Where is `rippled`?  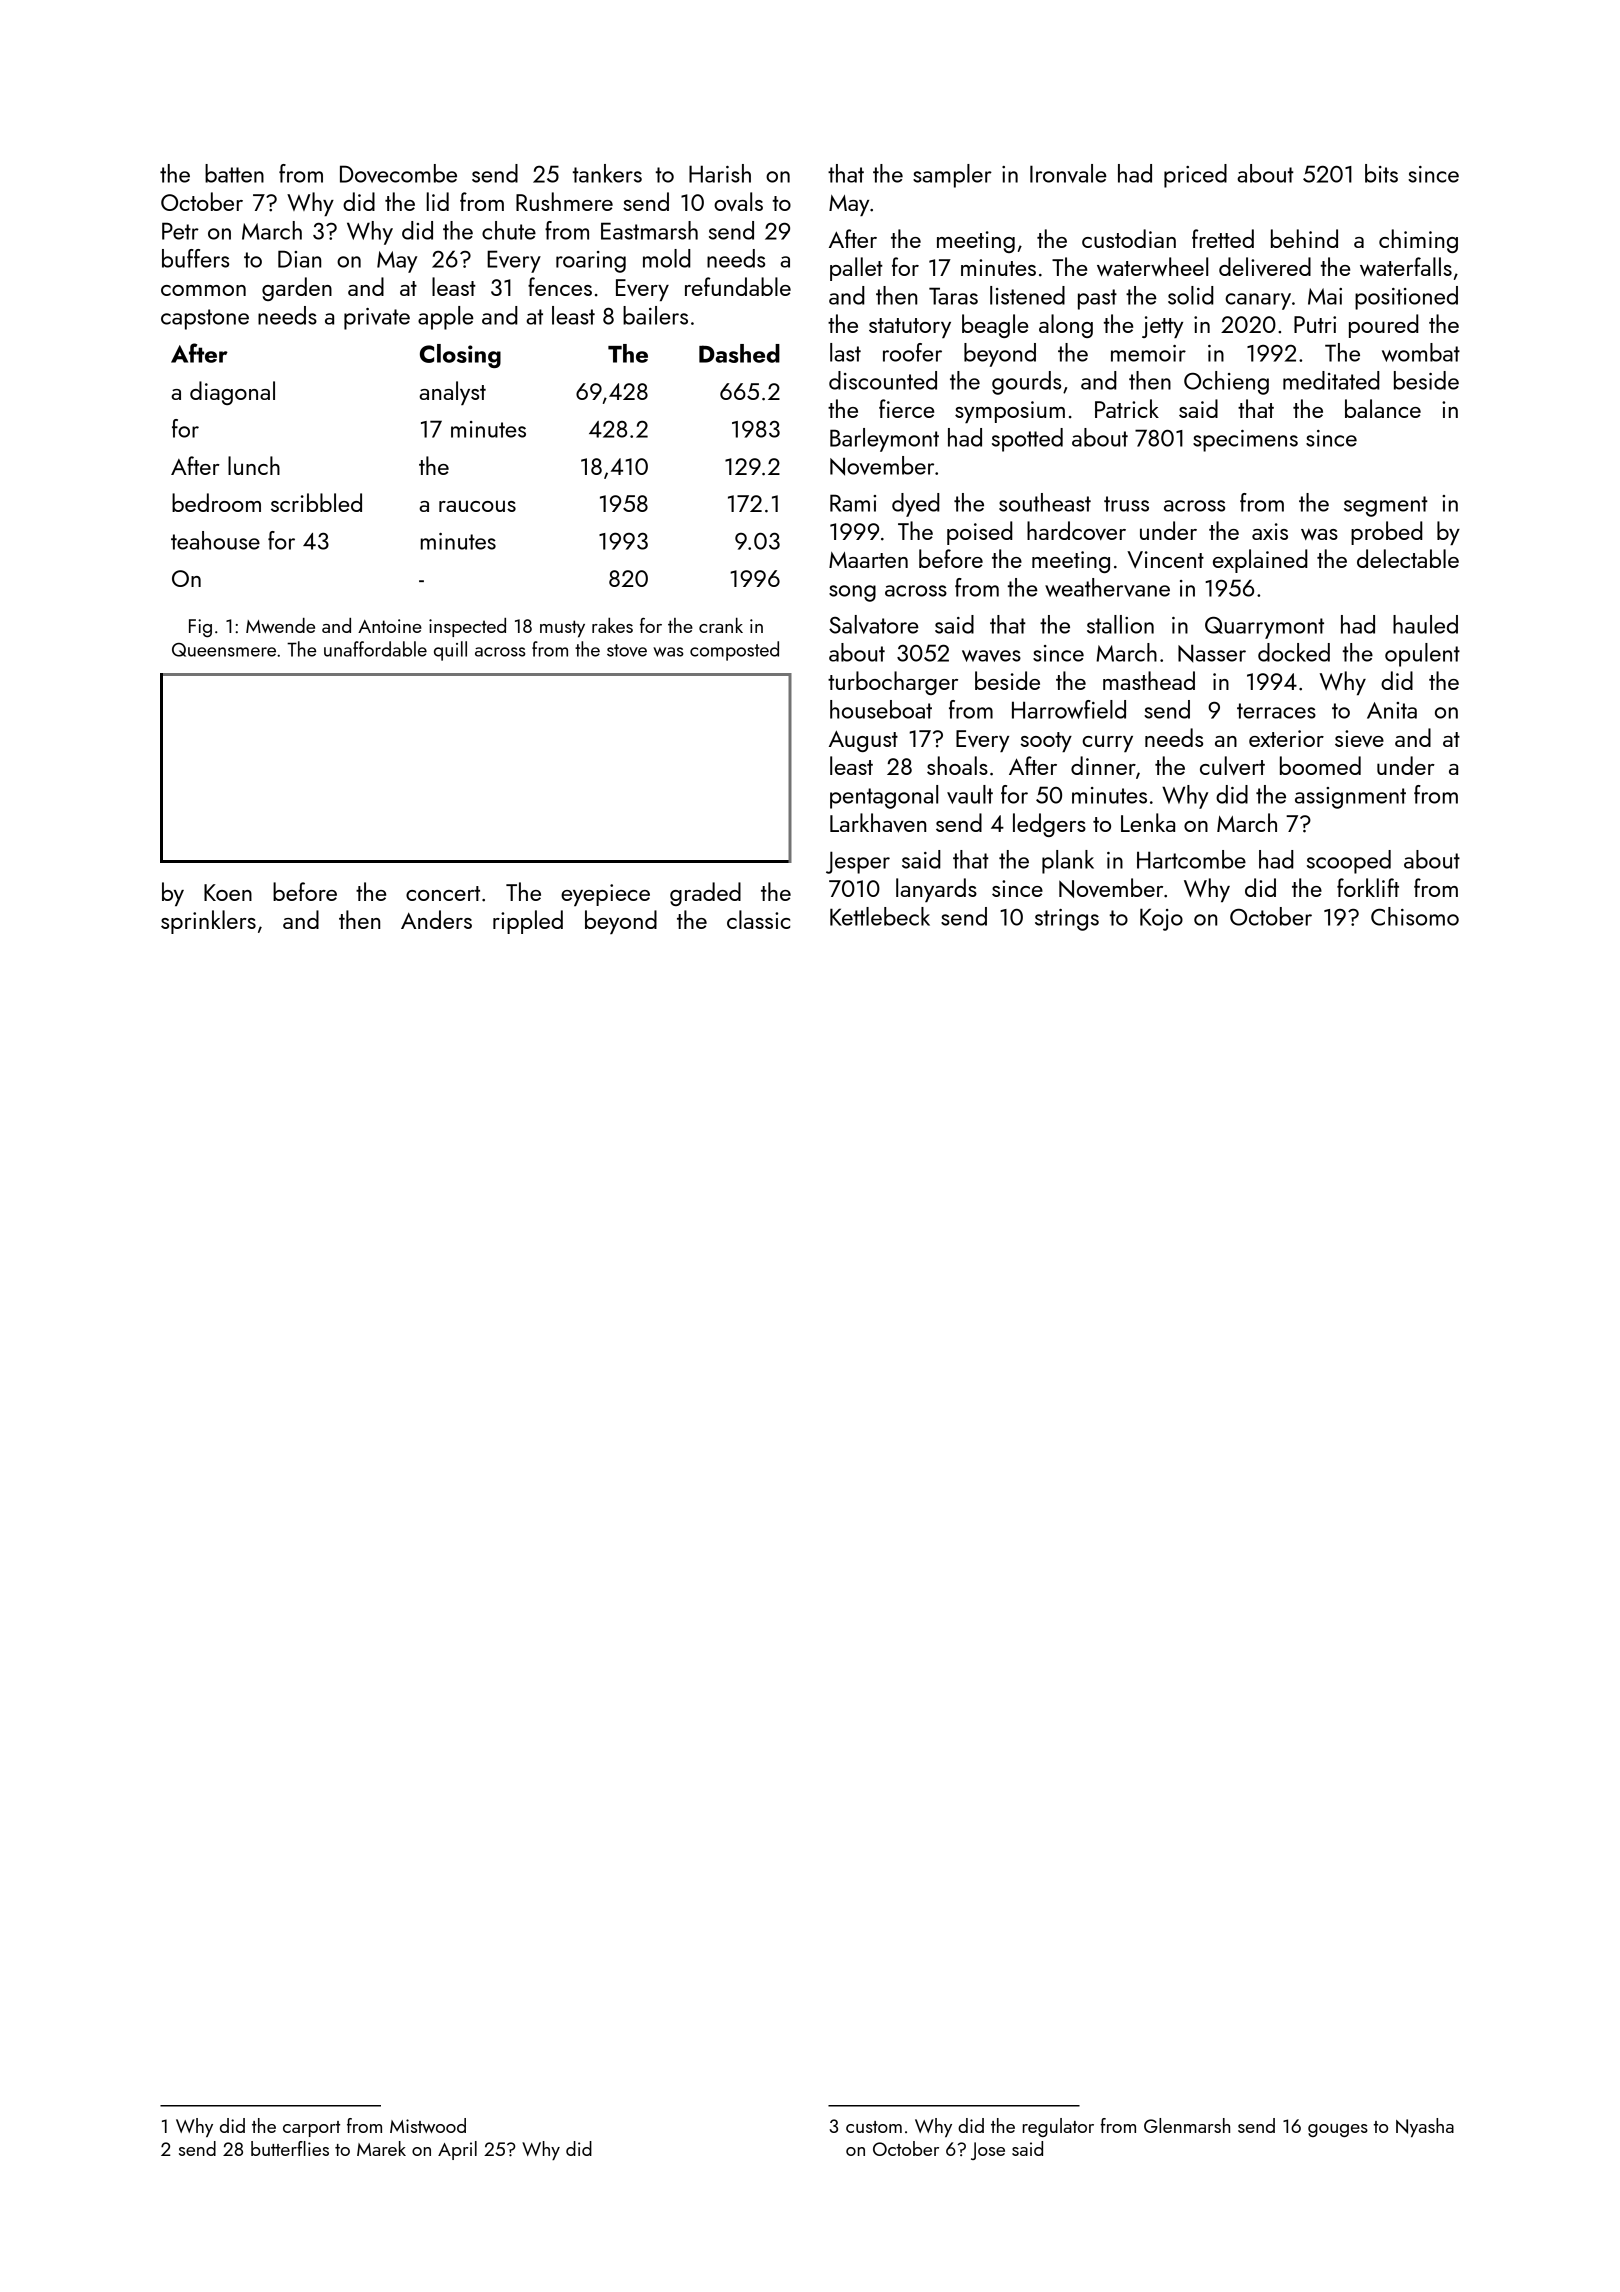 rippled is located at coordinates (528, 922).
